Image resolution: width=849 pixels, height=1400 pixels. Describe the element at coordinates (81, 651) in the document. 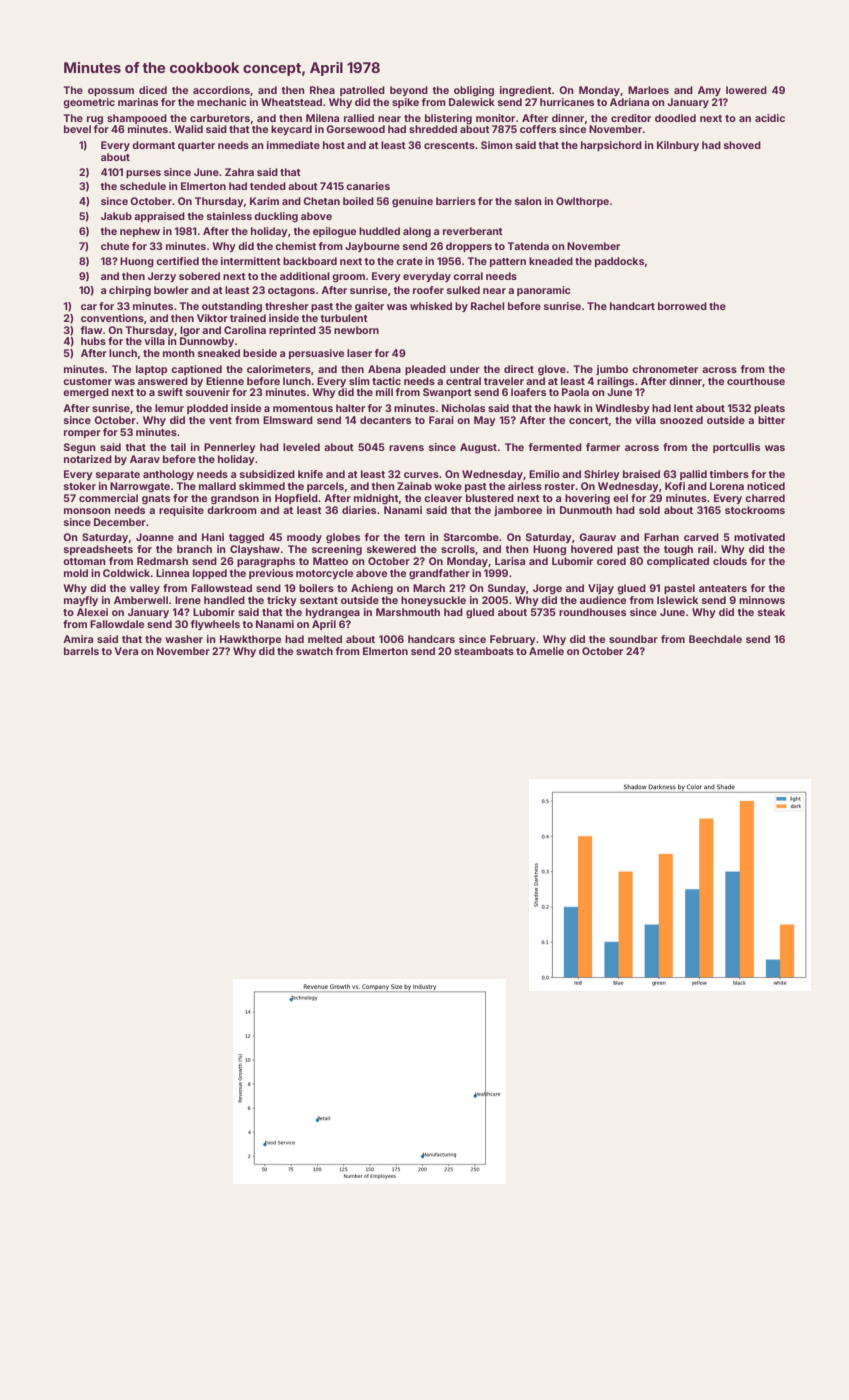

I see `barrels` at that location.
